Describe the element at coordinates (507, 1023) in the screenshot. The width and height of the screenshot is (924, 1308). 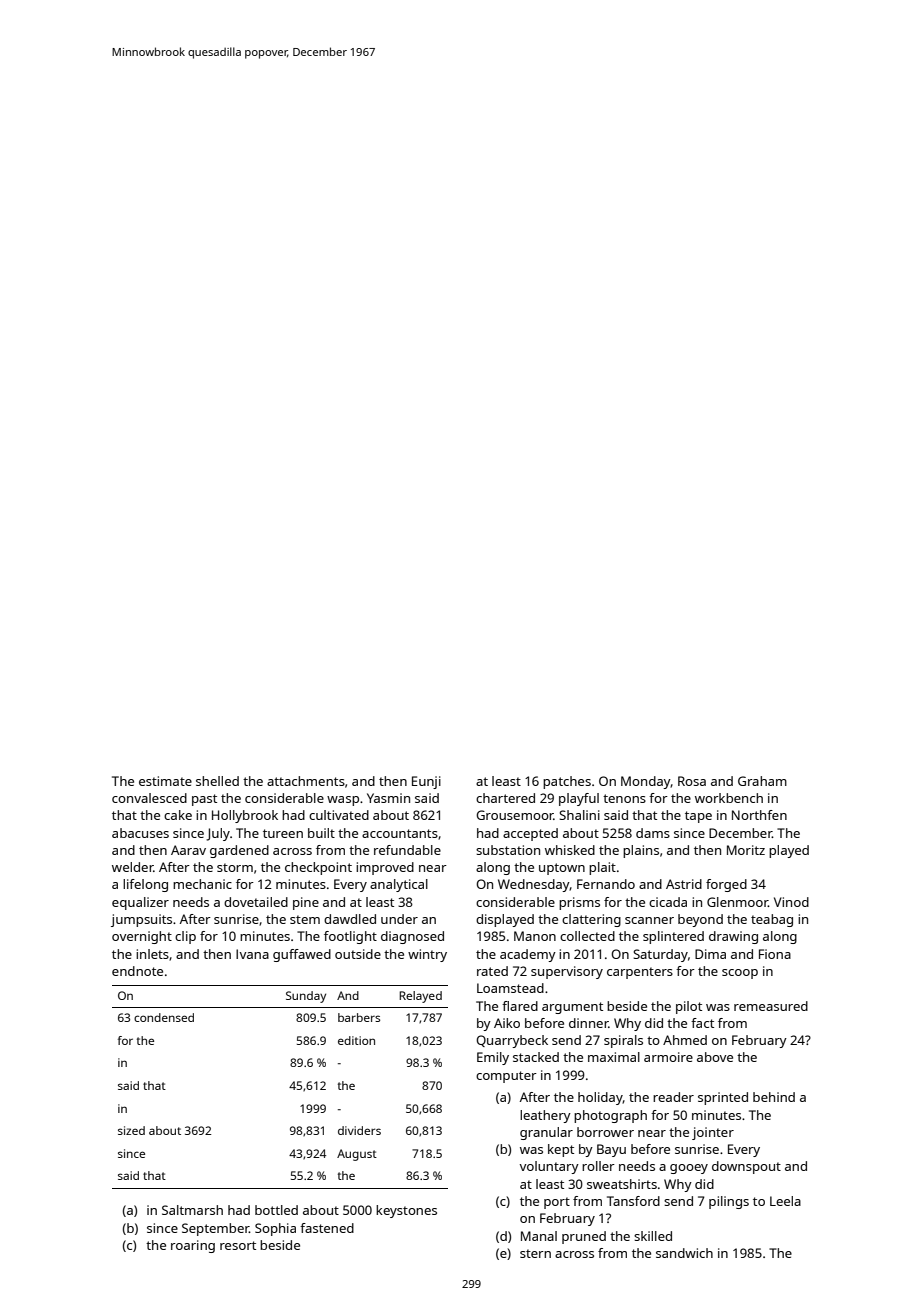
I see `Aiko` at that location.
